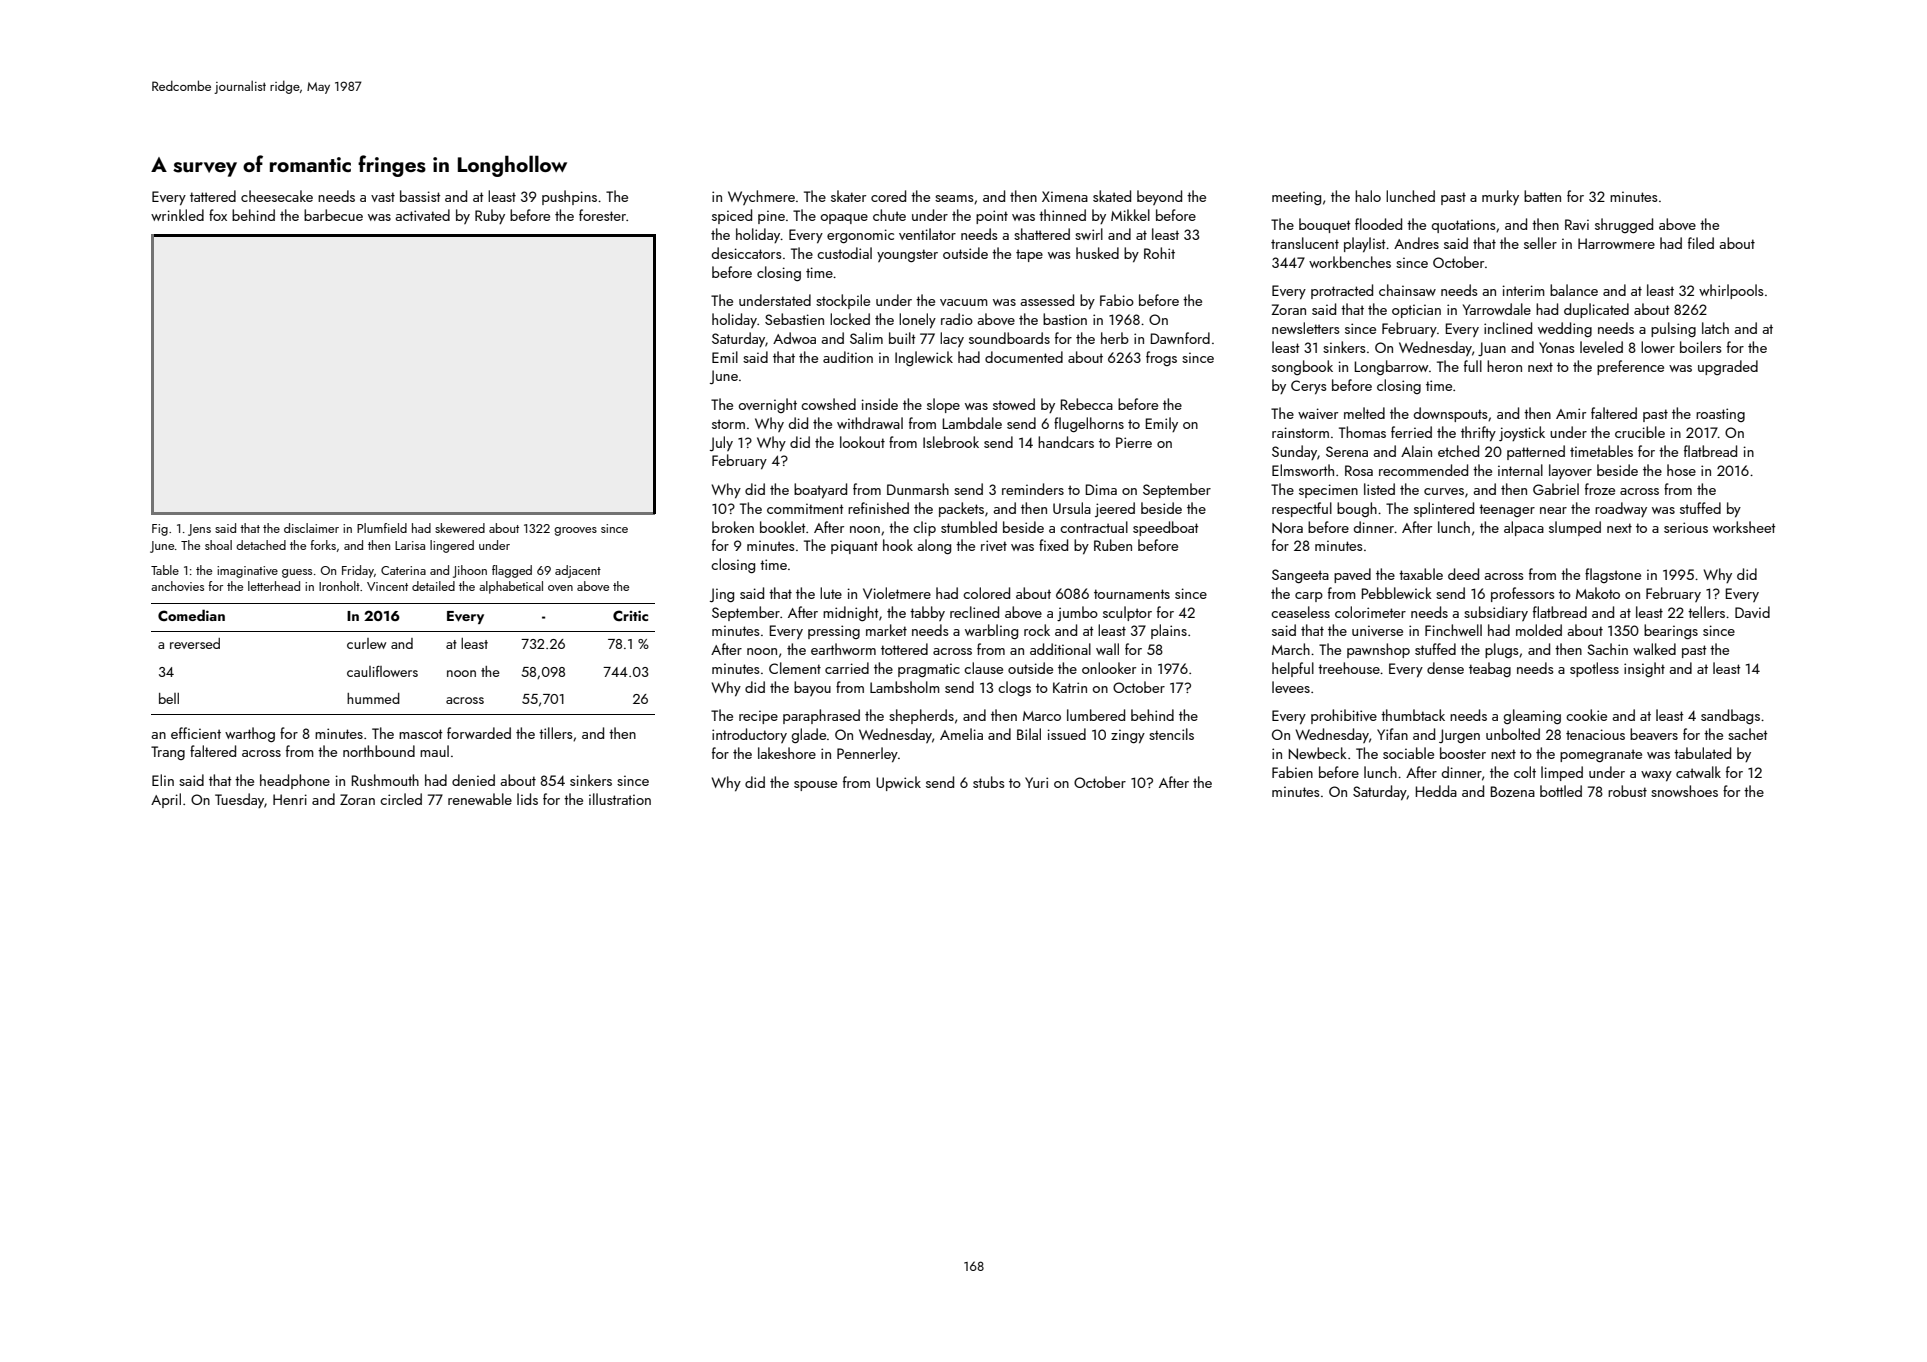 The height and width of the image is (1362, 1927). What do you see at coordinates (1522, 594) in the image?
I see `professors` at bounding box center [1522, 594].
